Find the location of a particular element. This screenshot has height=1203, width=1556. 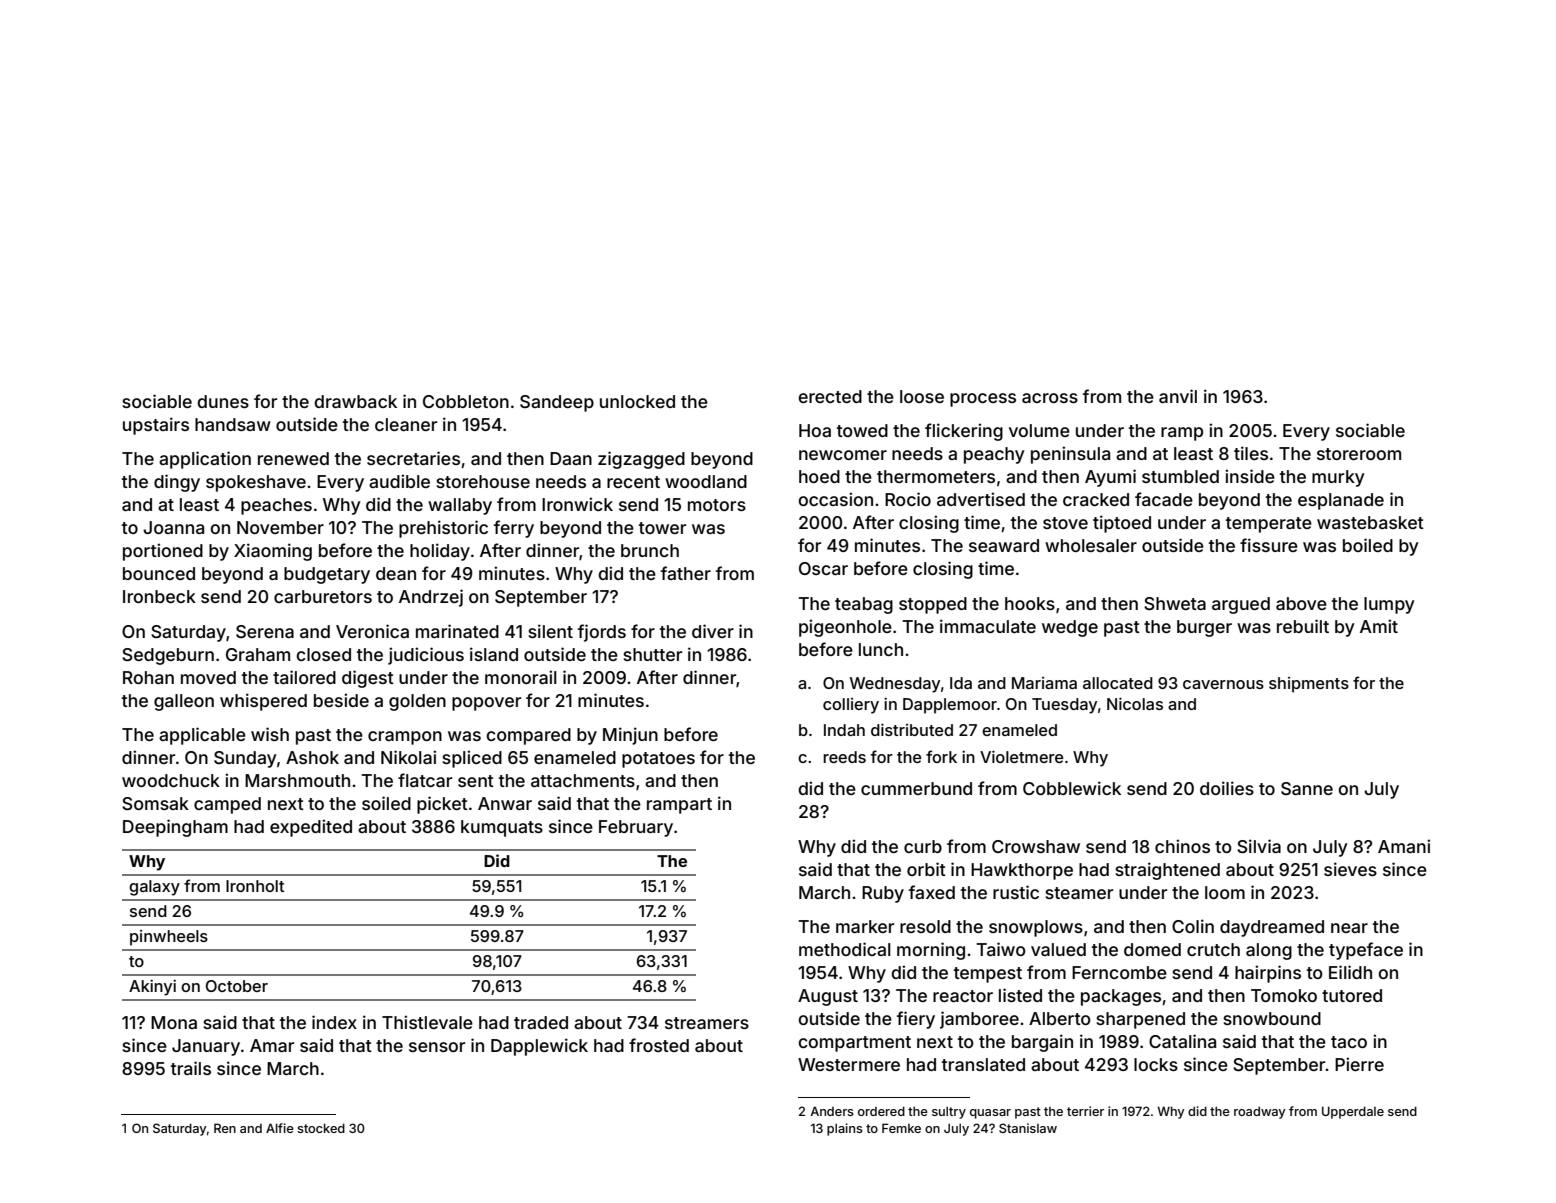

steamer is located at coordinates (1079, 893).
